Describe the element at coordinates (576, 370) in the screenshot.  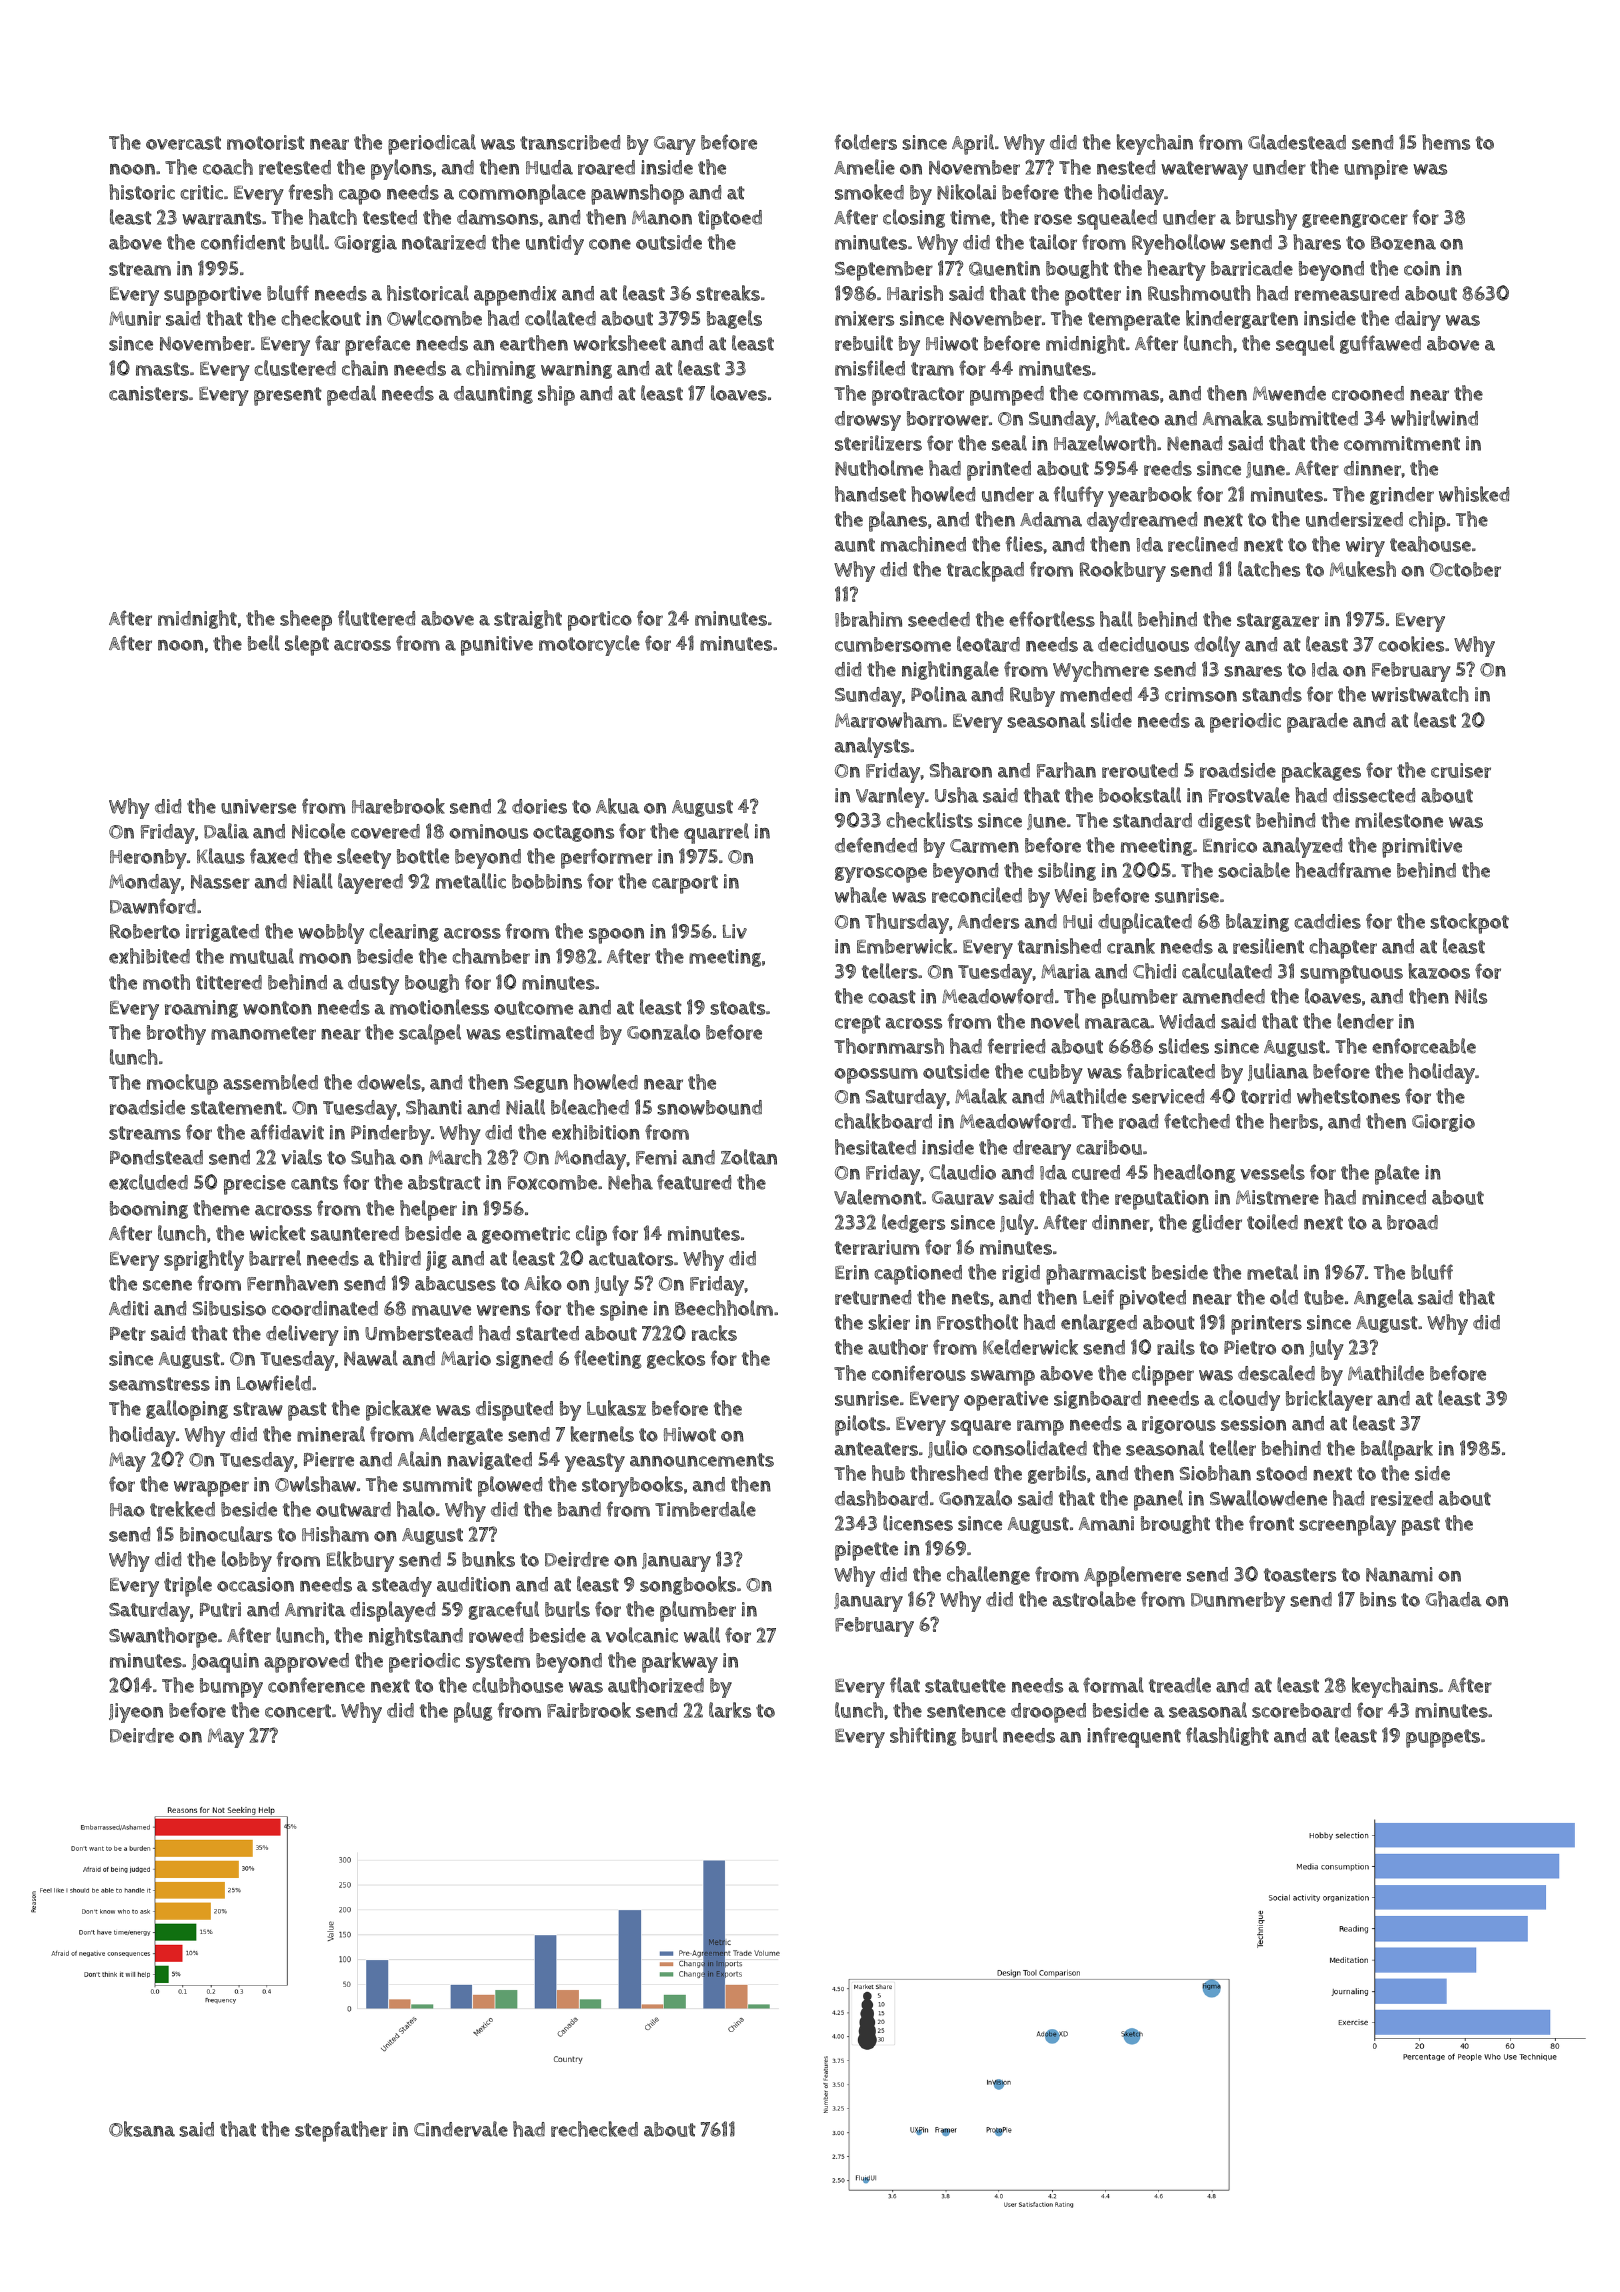
I see `warning` at that location.
